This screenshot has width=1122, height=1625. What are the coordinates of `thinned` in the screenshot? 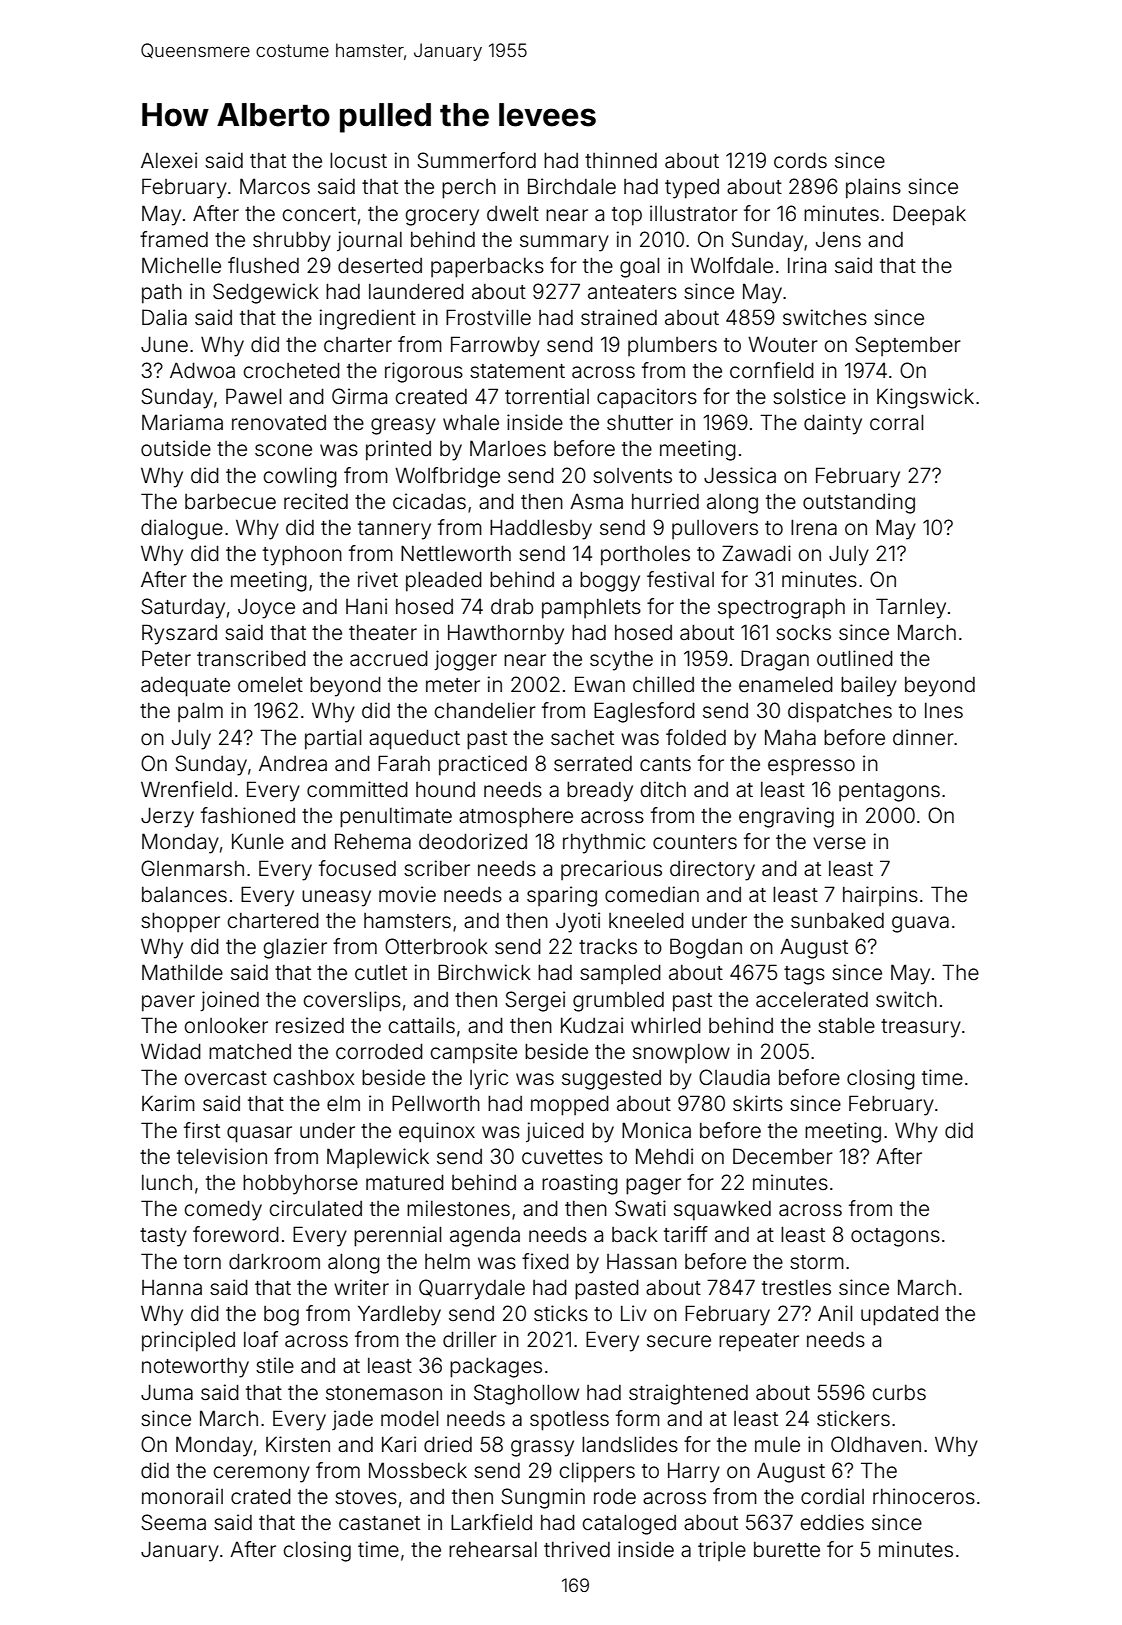 It's located at (621, 160).
